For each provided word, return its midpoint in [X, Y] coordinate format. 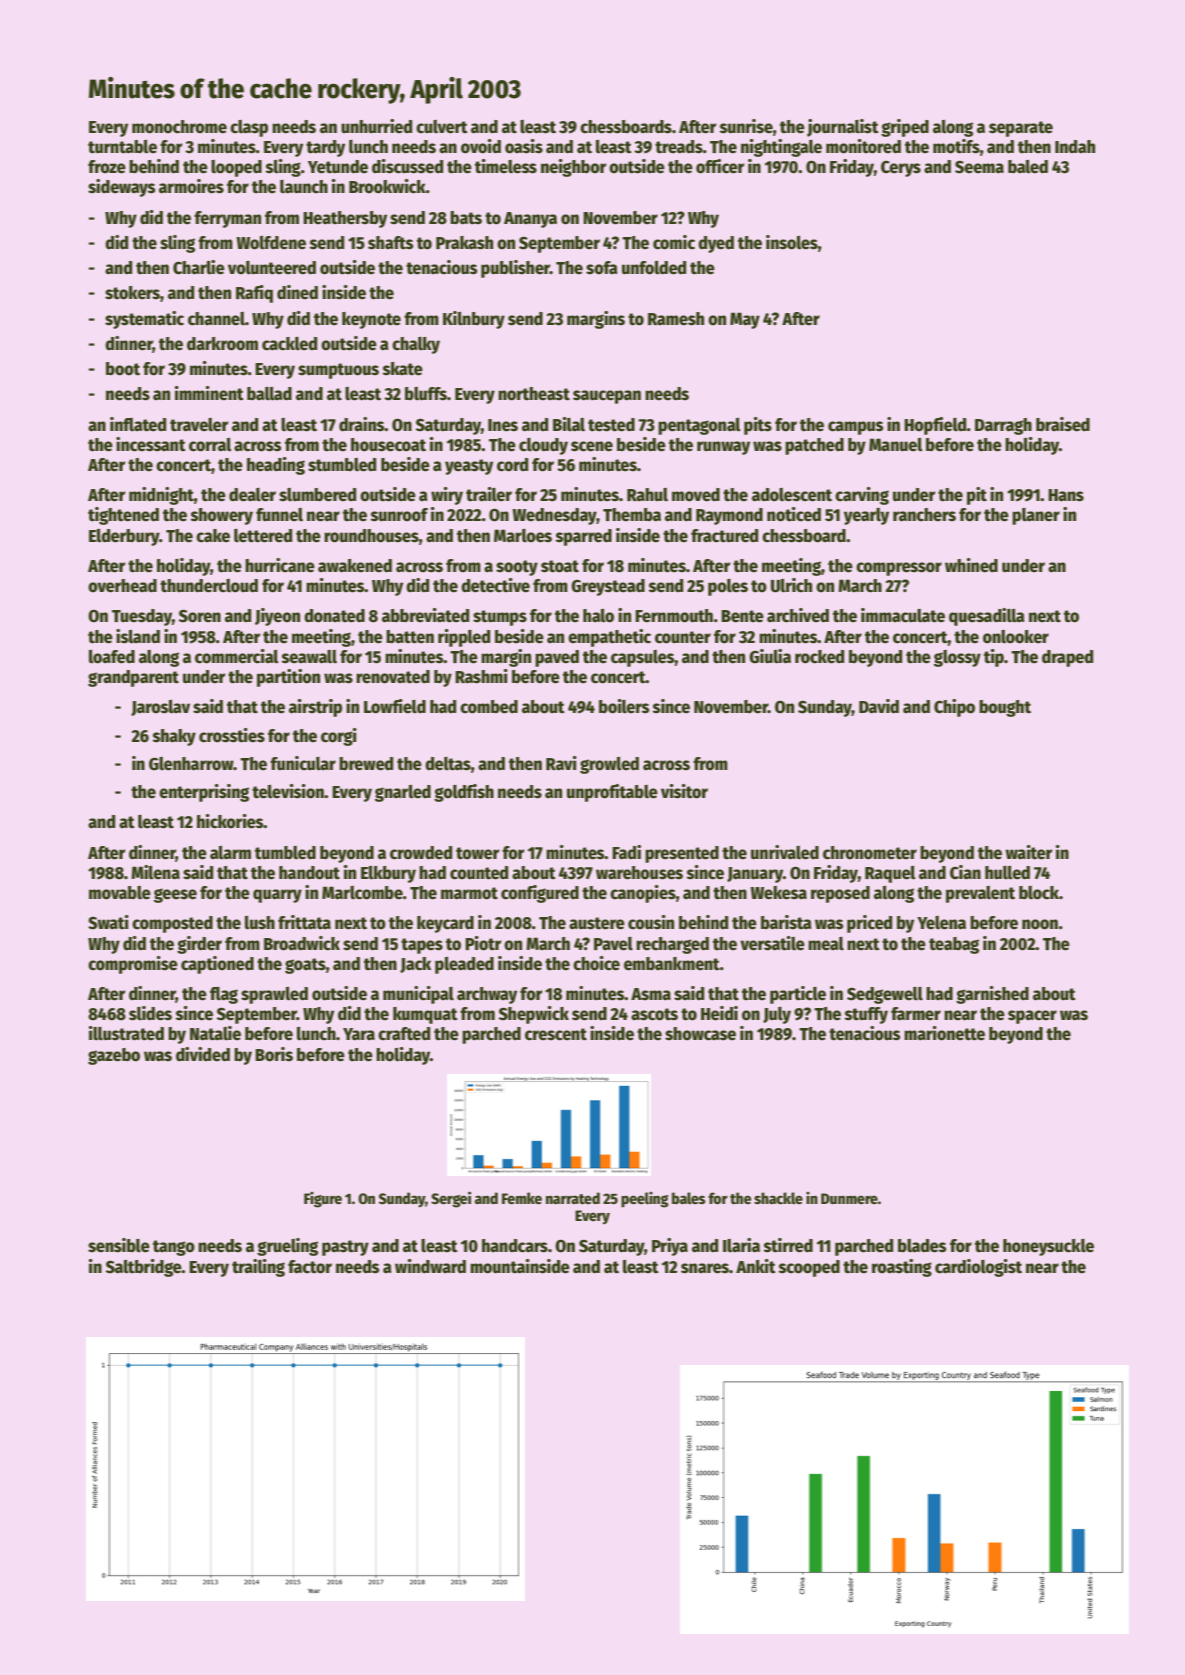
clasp [249, 128]
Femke [522, 1198]
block [1039, 893]
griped [905, 128]
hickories [230, 821]
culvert [442, 127]
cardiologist [978, 1268]
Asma [651, 994]
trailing [258, 1268]
